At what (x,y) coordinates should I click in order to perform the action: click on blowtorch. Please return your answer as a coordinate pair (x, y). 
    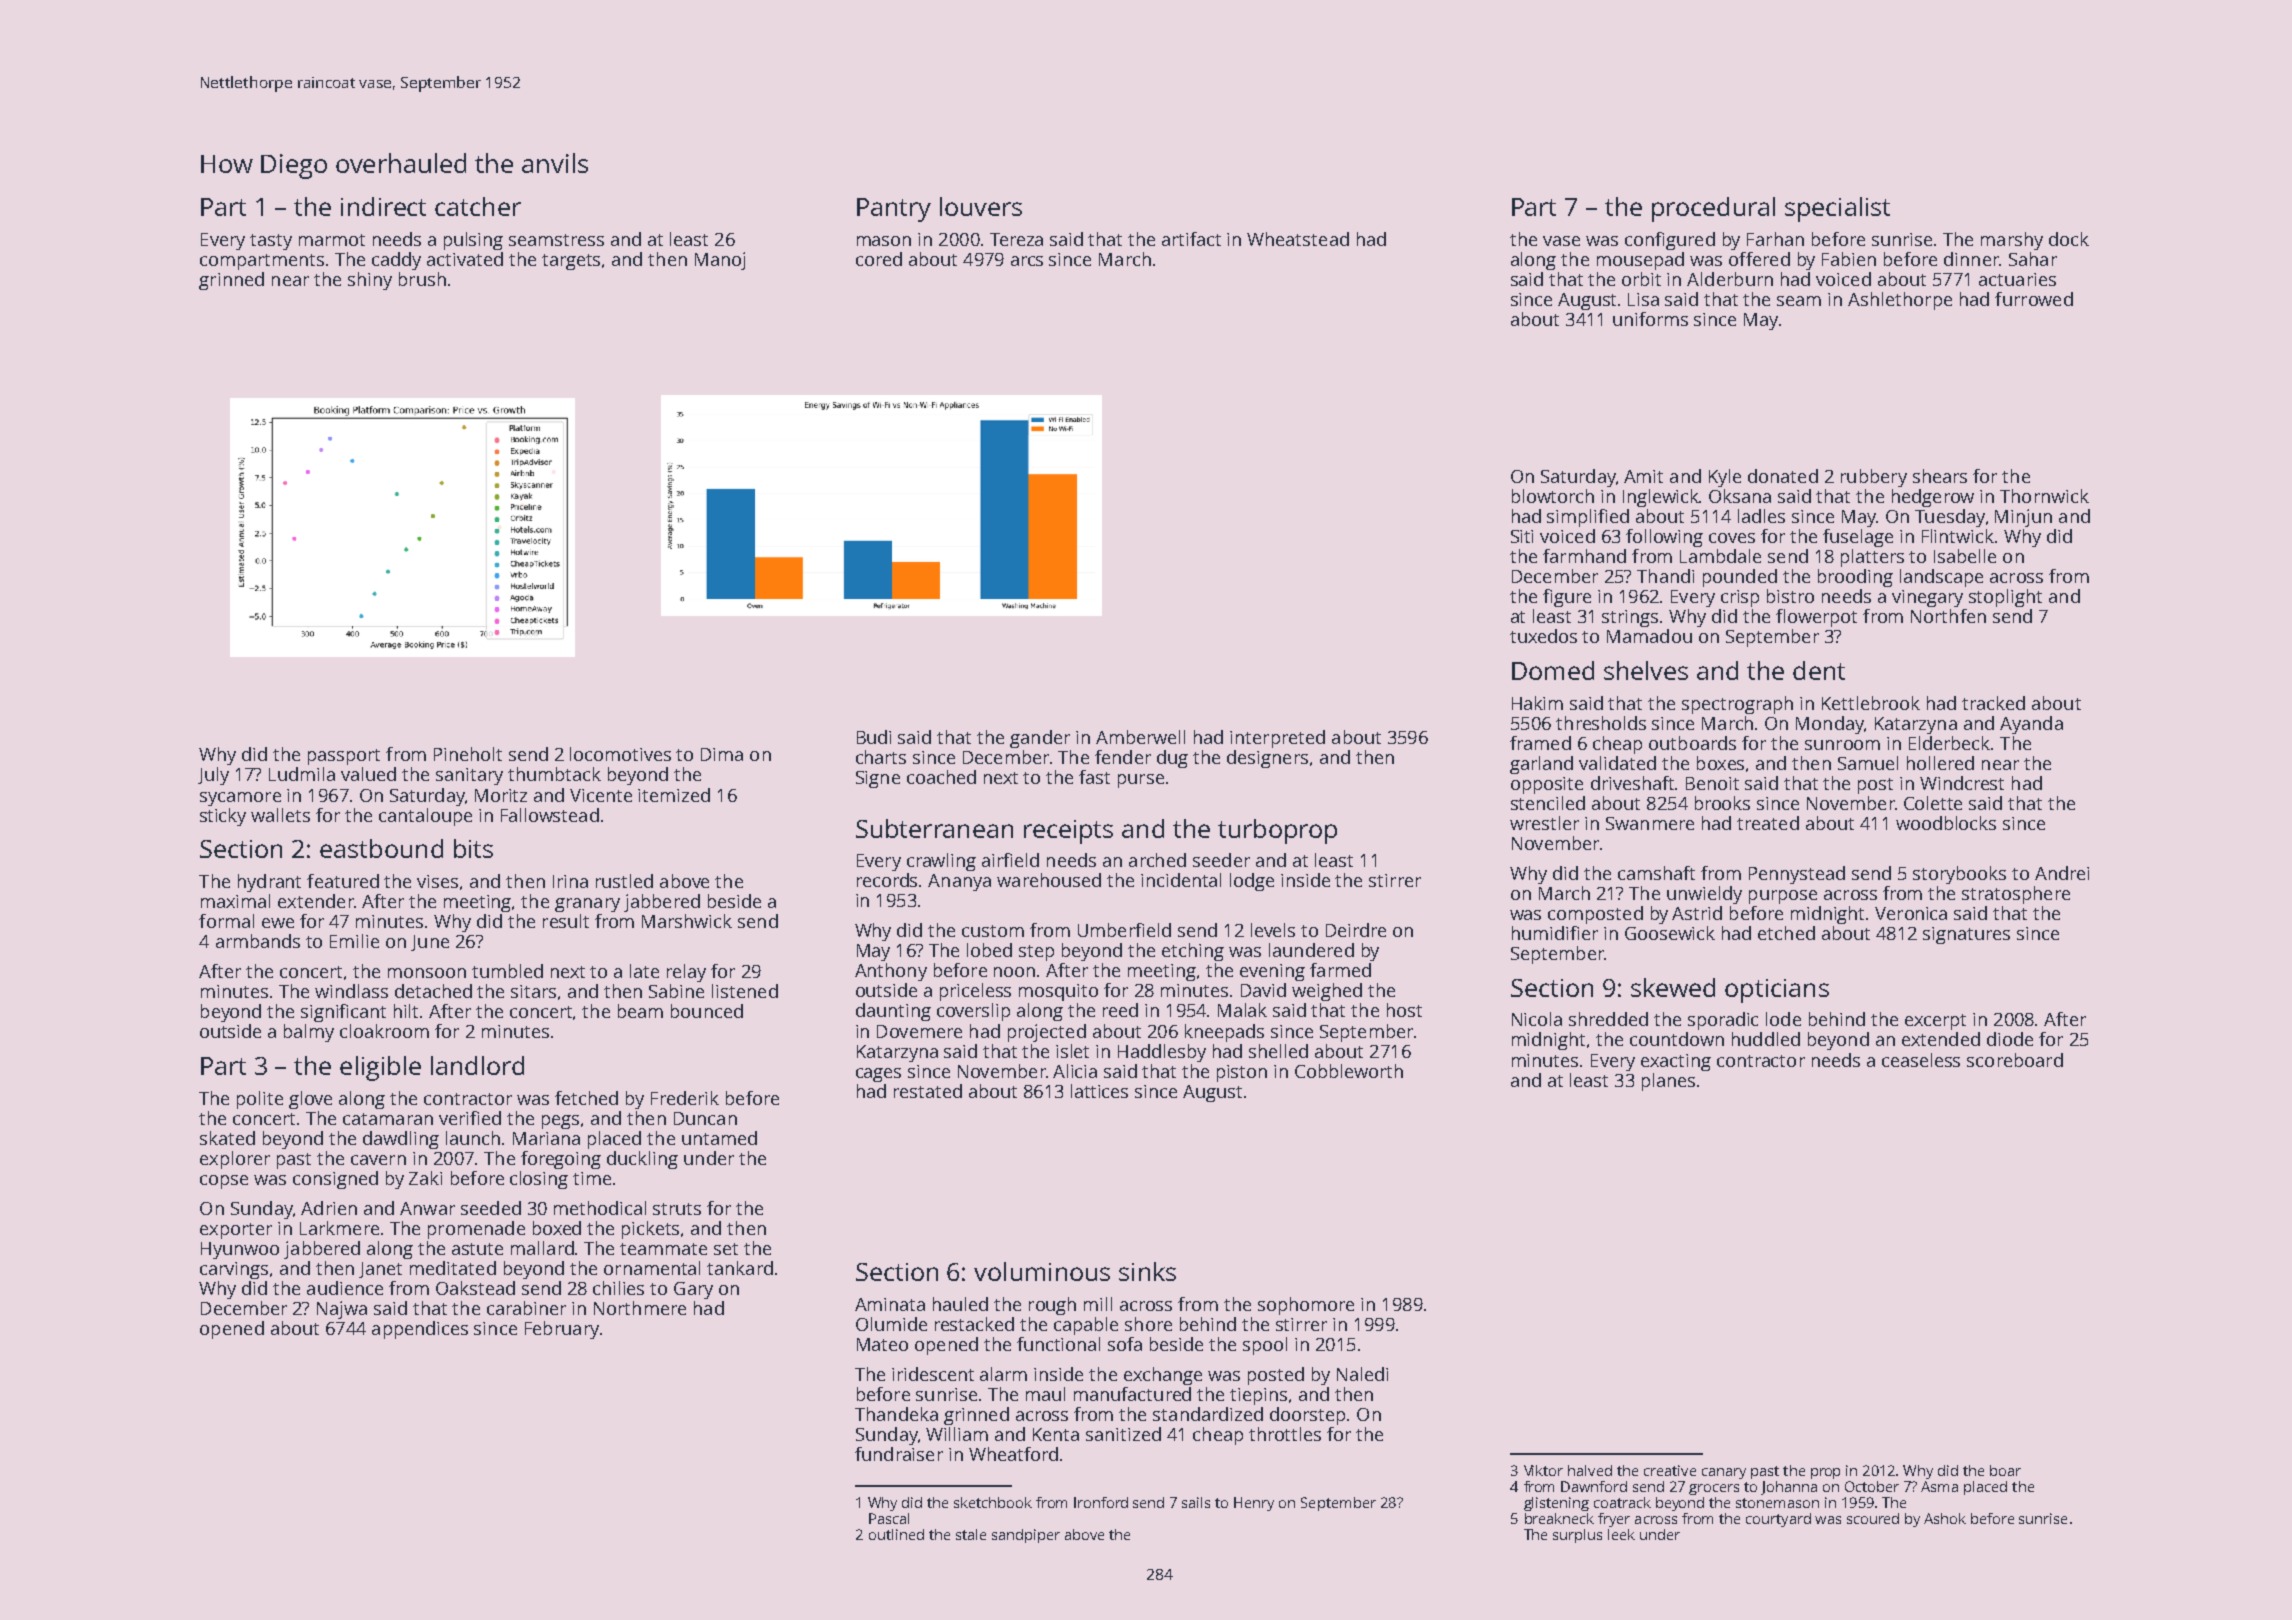
    Looking at the image, I should click on (1553, 496).
